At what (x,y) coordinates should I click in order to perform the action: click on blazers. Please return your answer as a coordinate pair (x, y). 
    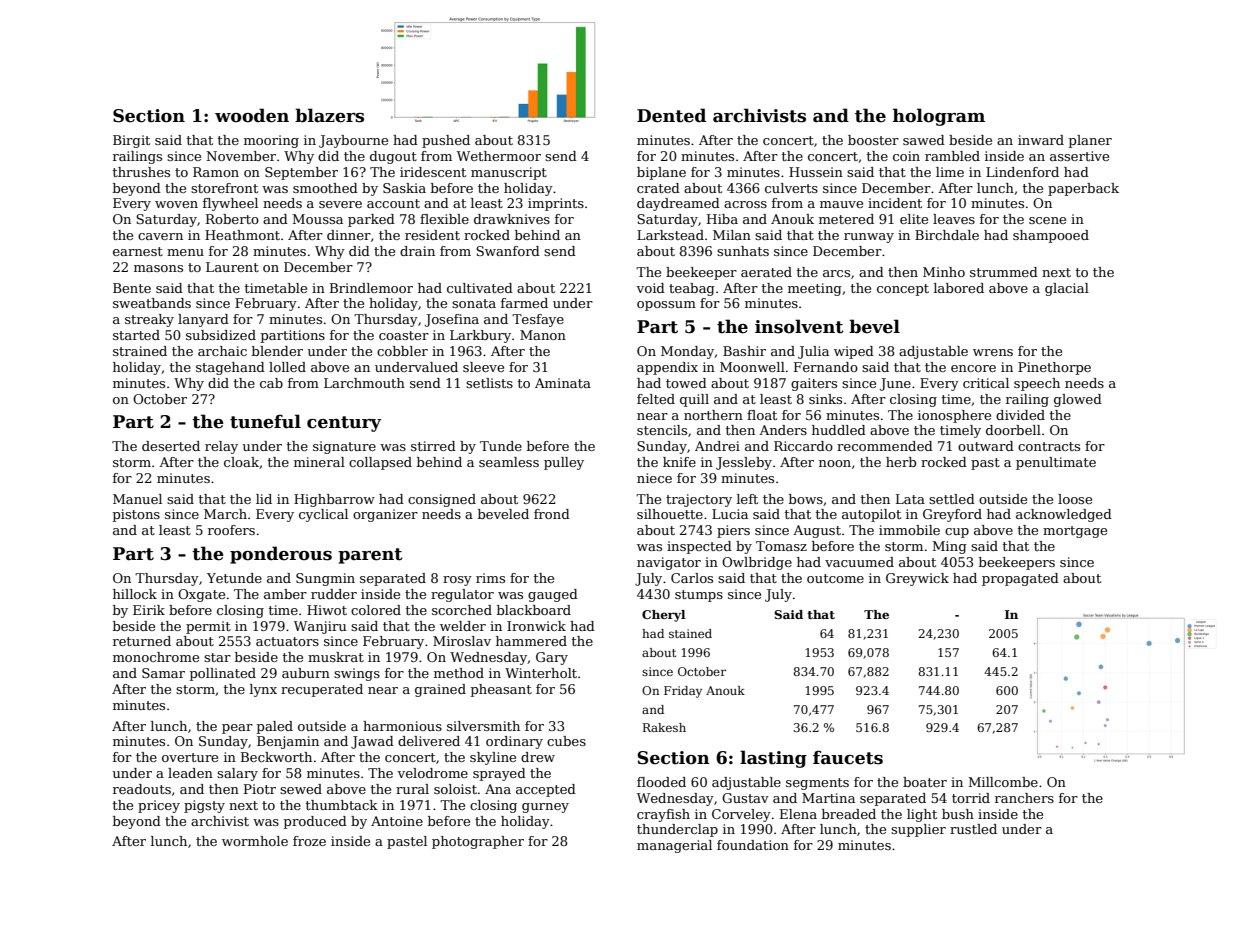
    Looking at the image, I should click on (329, 115).
